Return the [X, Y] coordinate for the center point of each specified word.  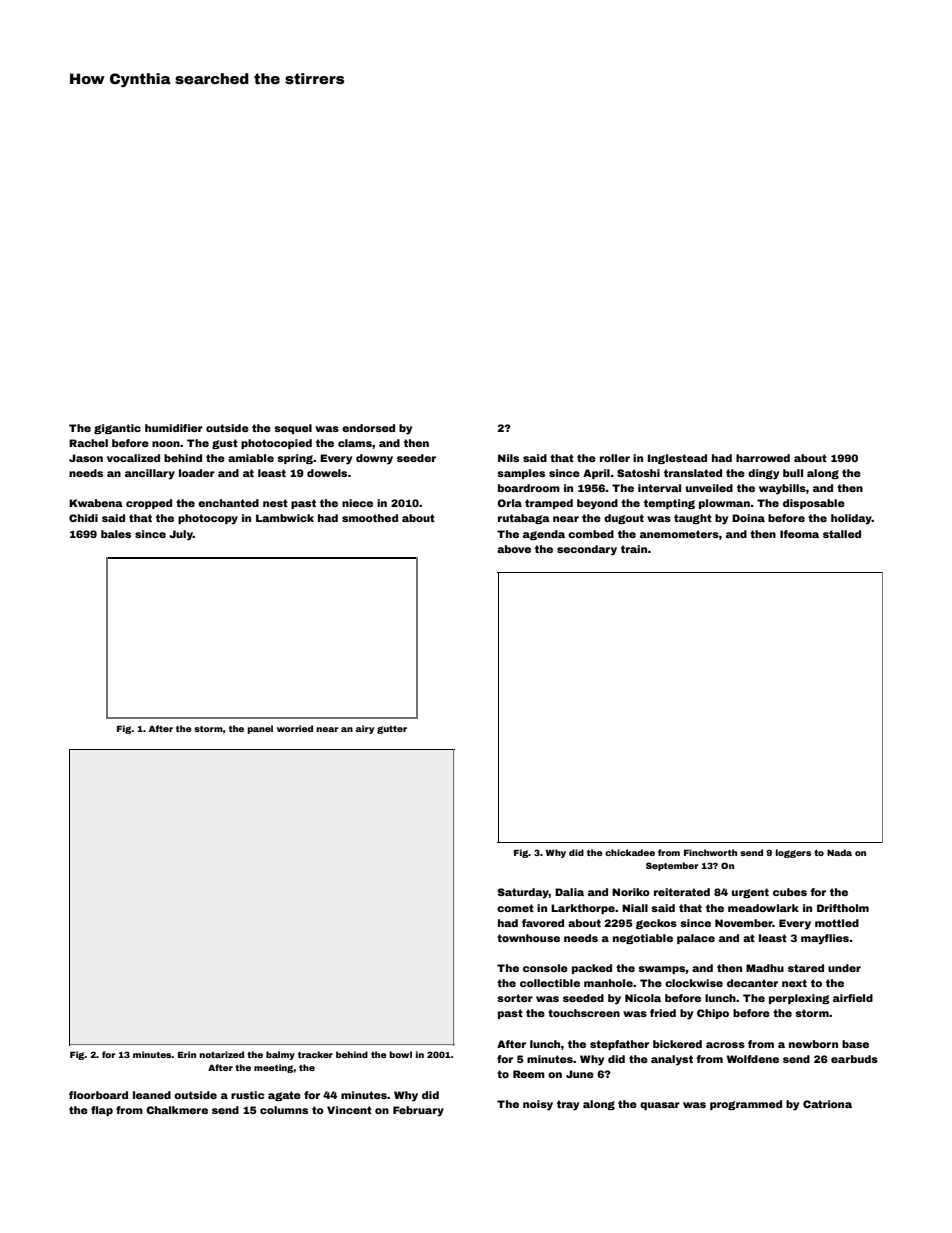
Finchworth [710, 852]
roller [615, 458]
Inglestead [677, 459]
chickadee [630, 852]
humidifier [174, 428]
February [418, 1111]
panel [260, 729]
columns [284, 1110]
